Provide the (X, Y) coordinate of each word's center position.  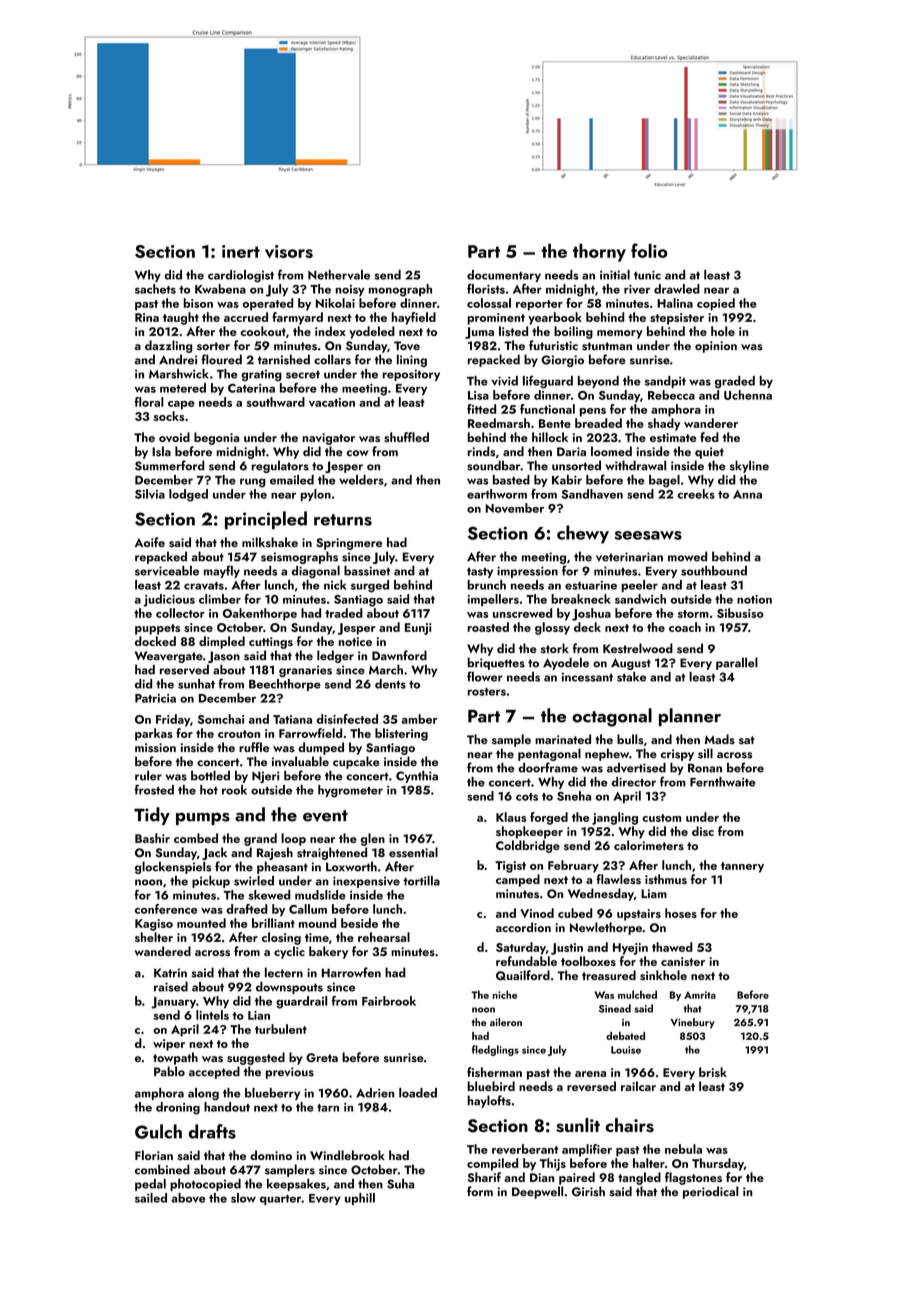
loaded (418, 1093)
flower (485, 676)
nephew (607, 754)
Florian (154, 1155)
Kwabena (220, 289)
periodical (711, 1192)
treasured (609, 975)
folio (649, 250)
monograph (400, 290)
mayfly (222, 571)
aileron (506, 1022)
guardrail (301, 1002)
